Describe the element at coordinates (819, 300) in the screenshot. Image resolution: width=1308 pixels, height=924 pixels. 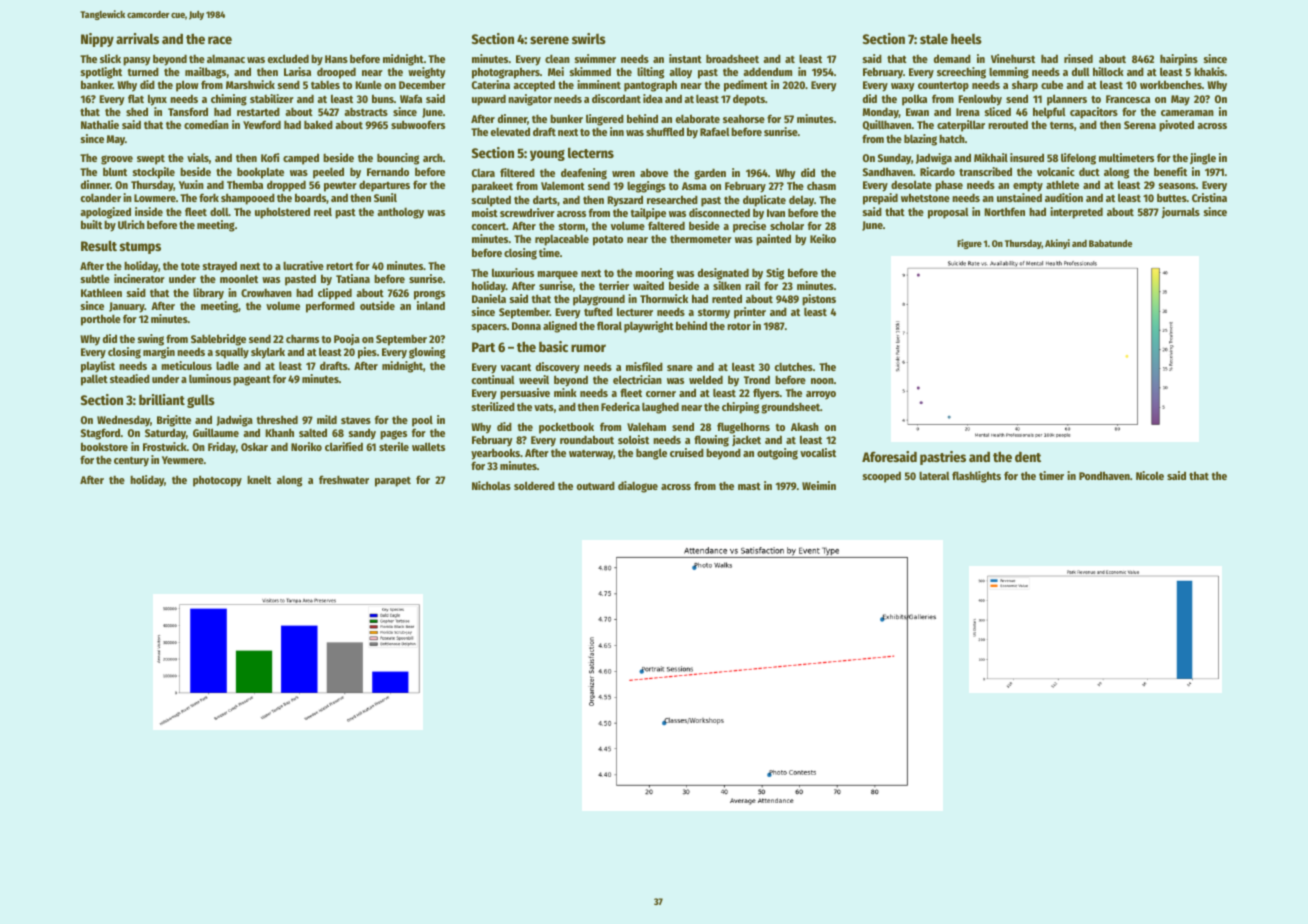
I see `pistons` at that location.
